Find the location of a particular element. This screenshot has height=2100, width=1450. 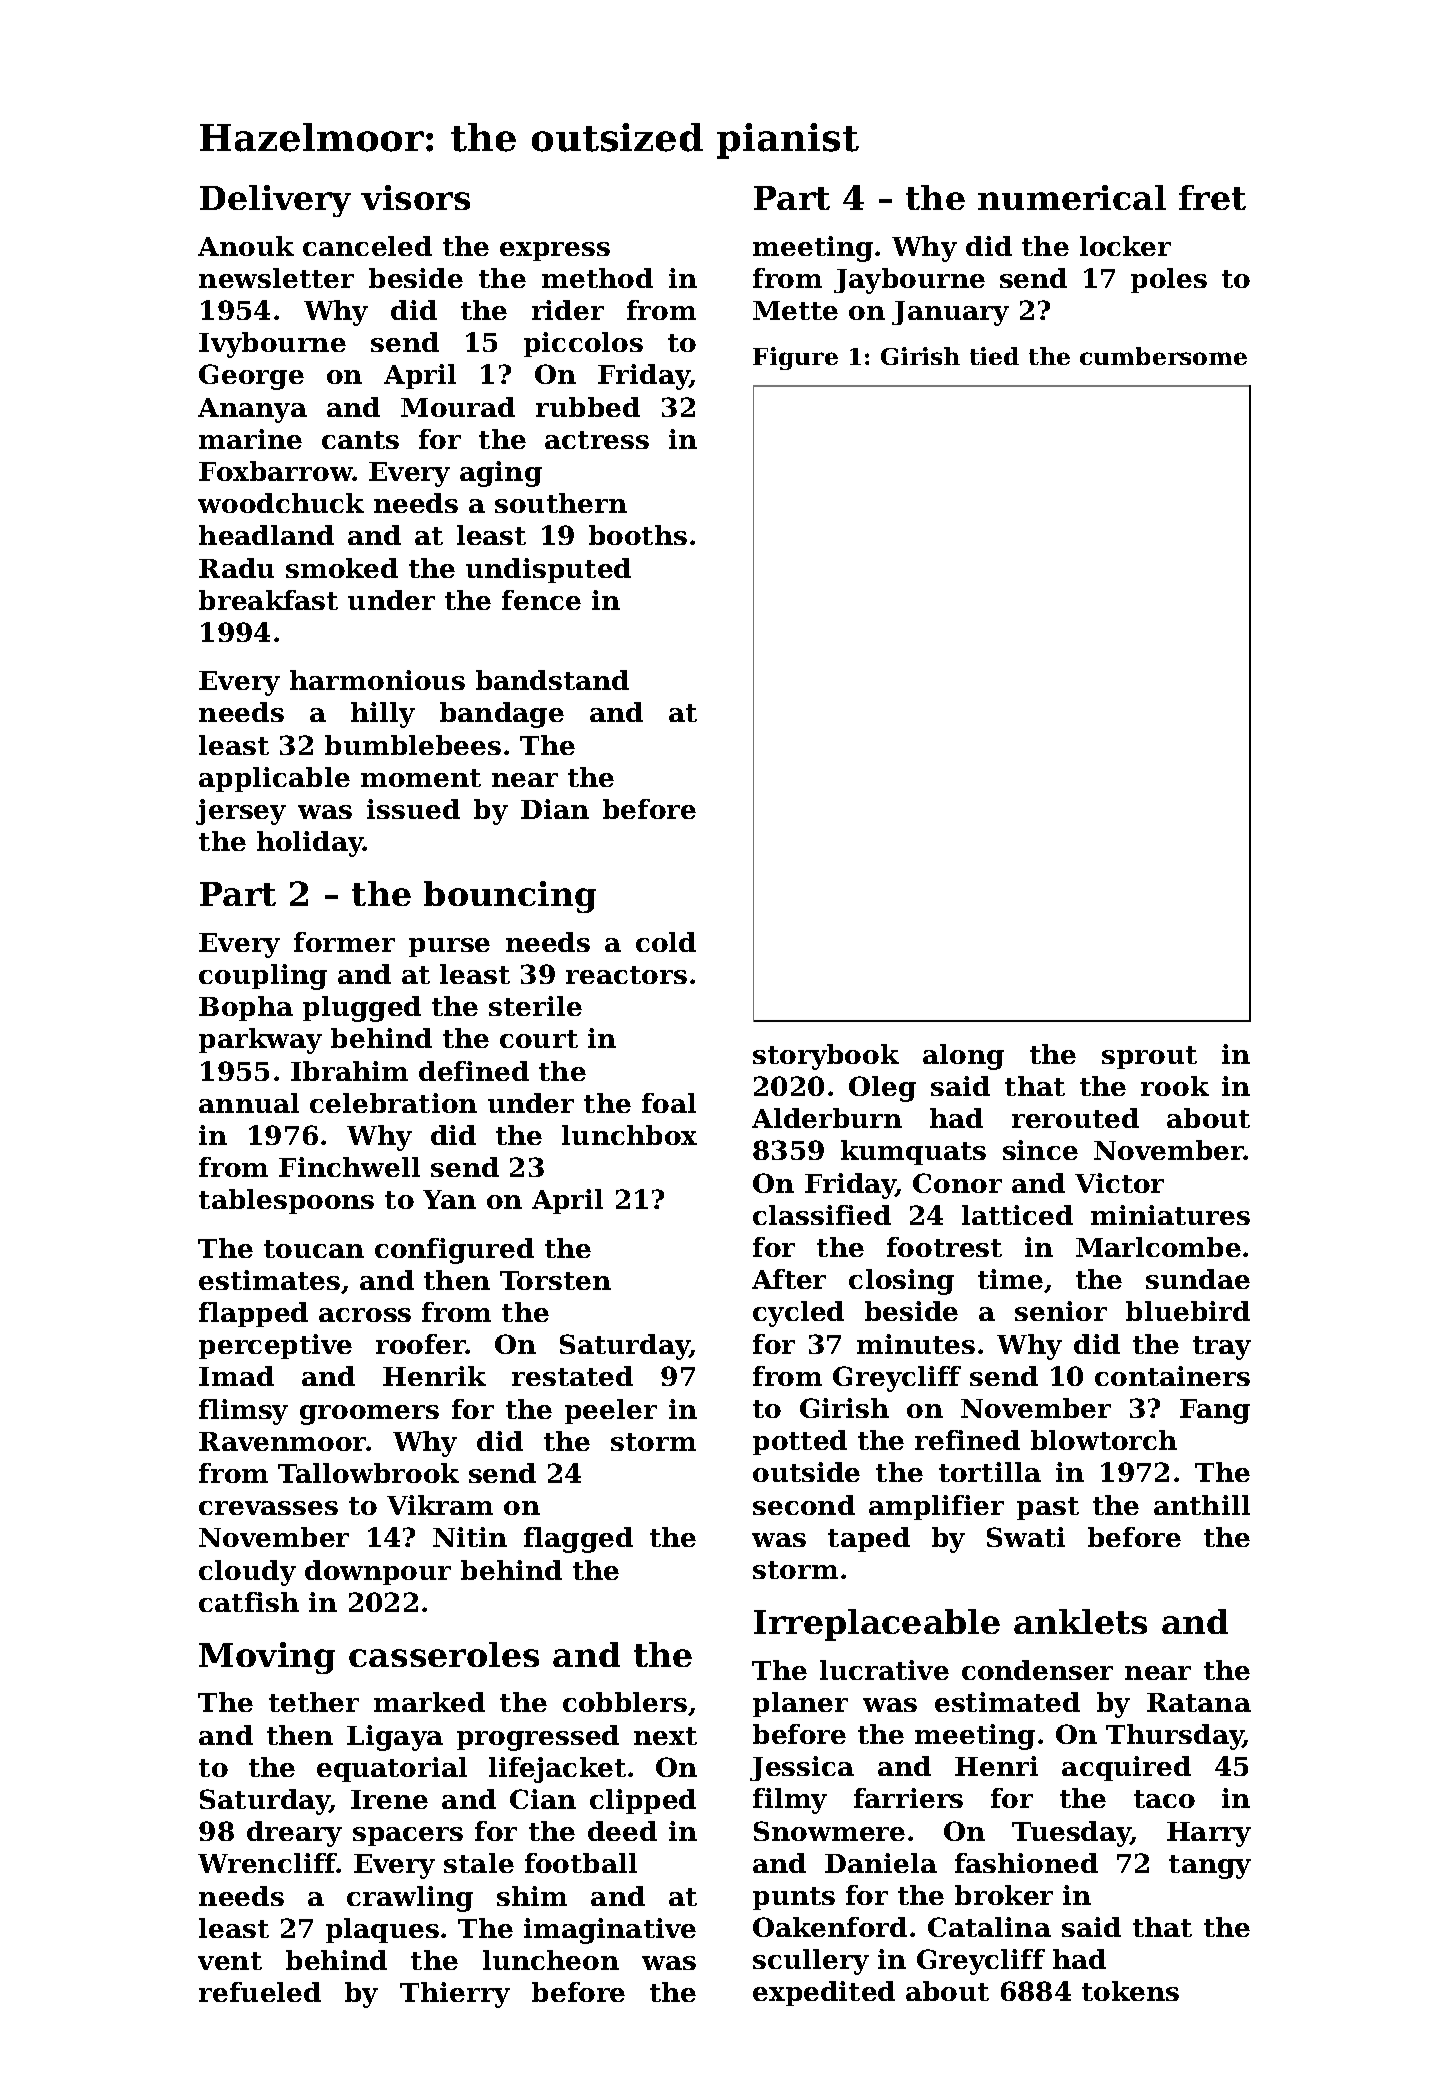

dreary is located at coordinates (294, 1834).
